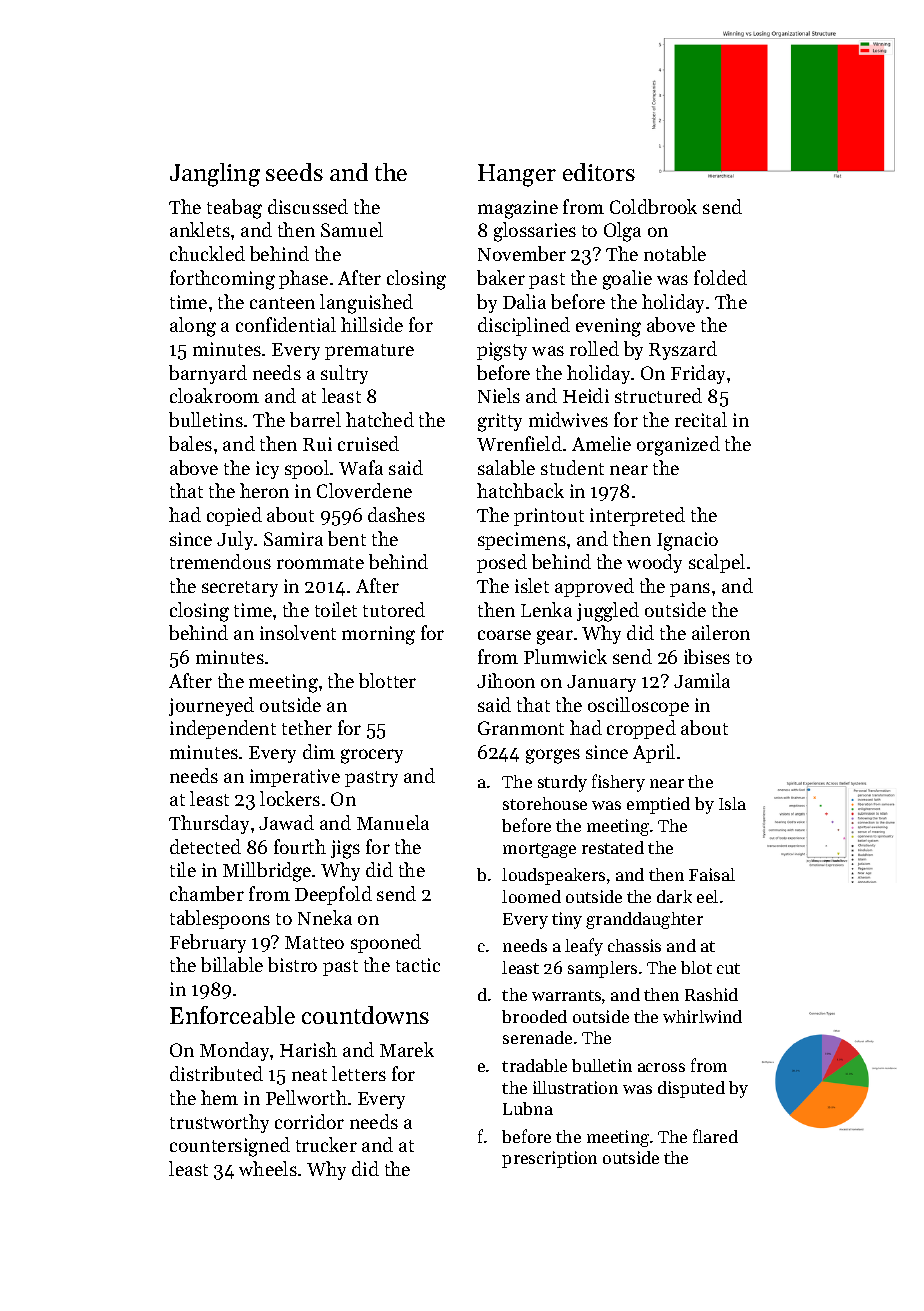 This page has width=924, height=1311. What do you see at coordinates (380, 419) in the page?
I see `hatched` at bounding box center [380, 419].
